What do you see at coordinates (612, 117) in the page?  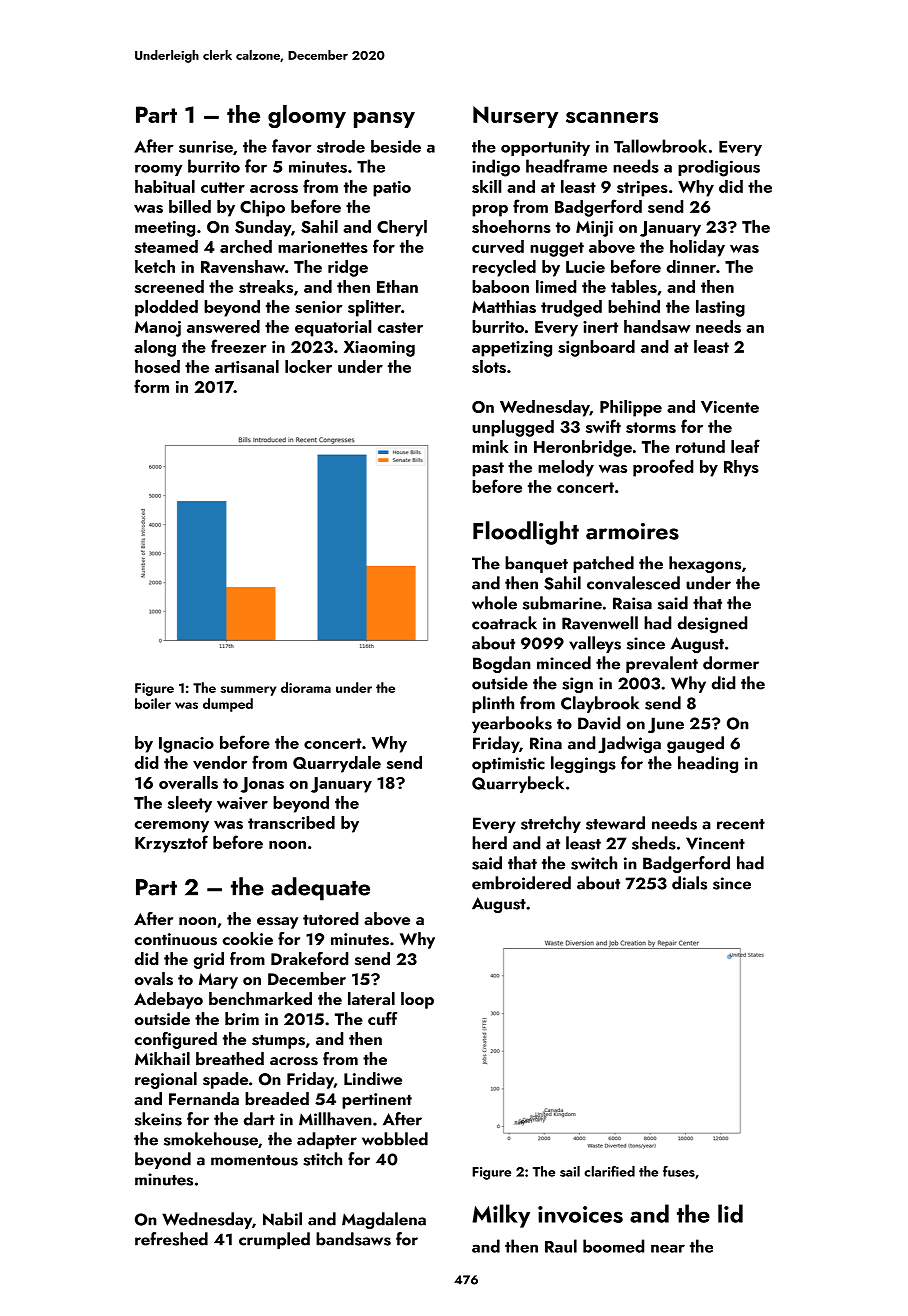 I see `scanners` at bounding box center [612, 117].
